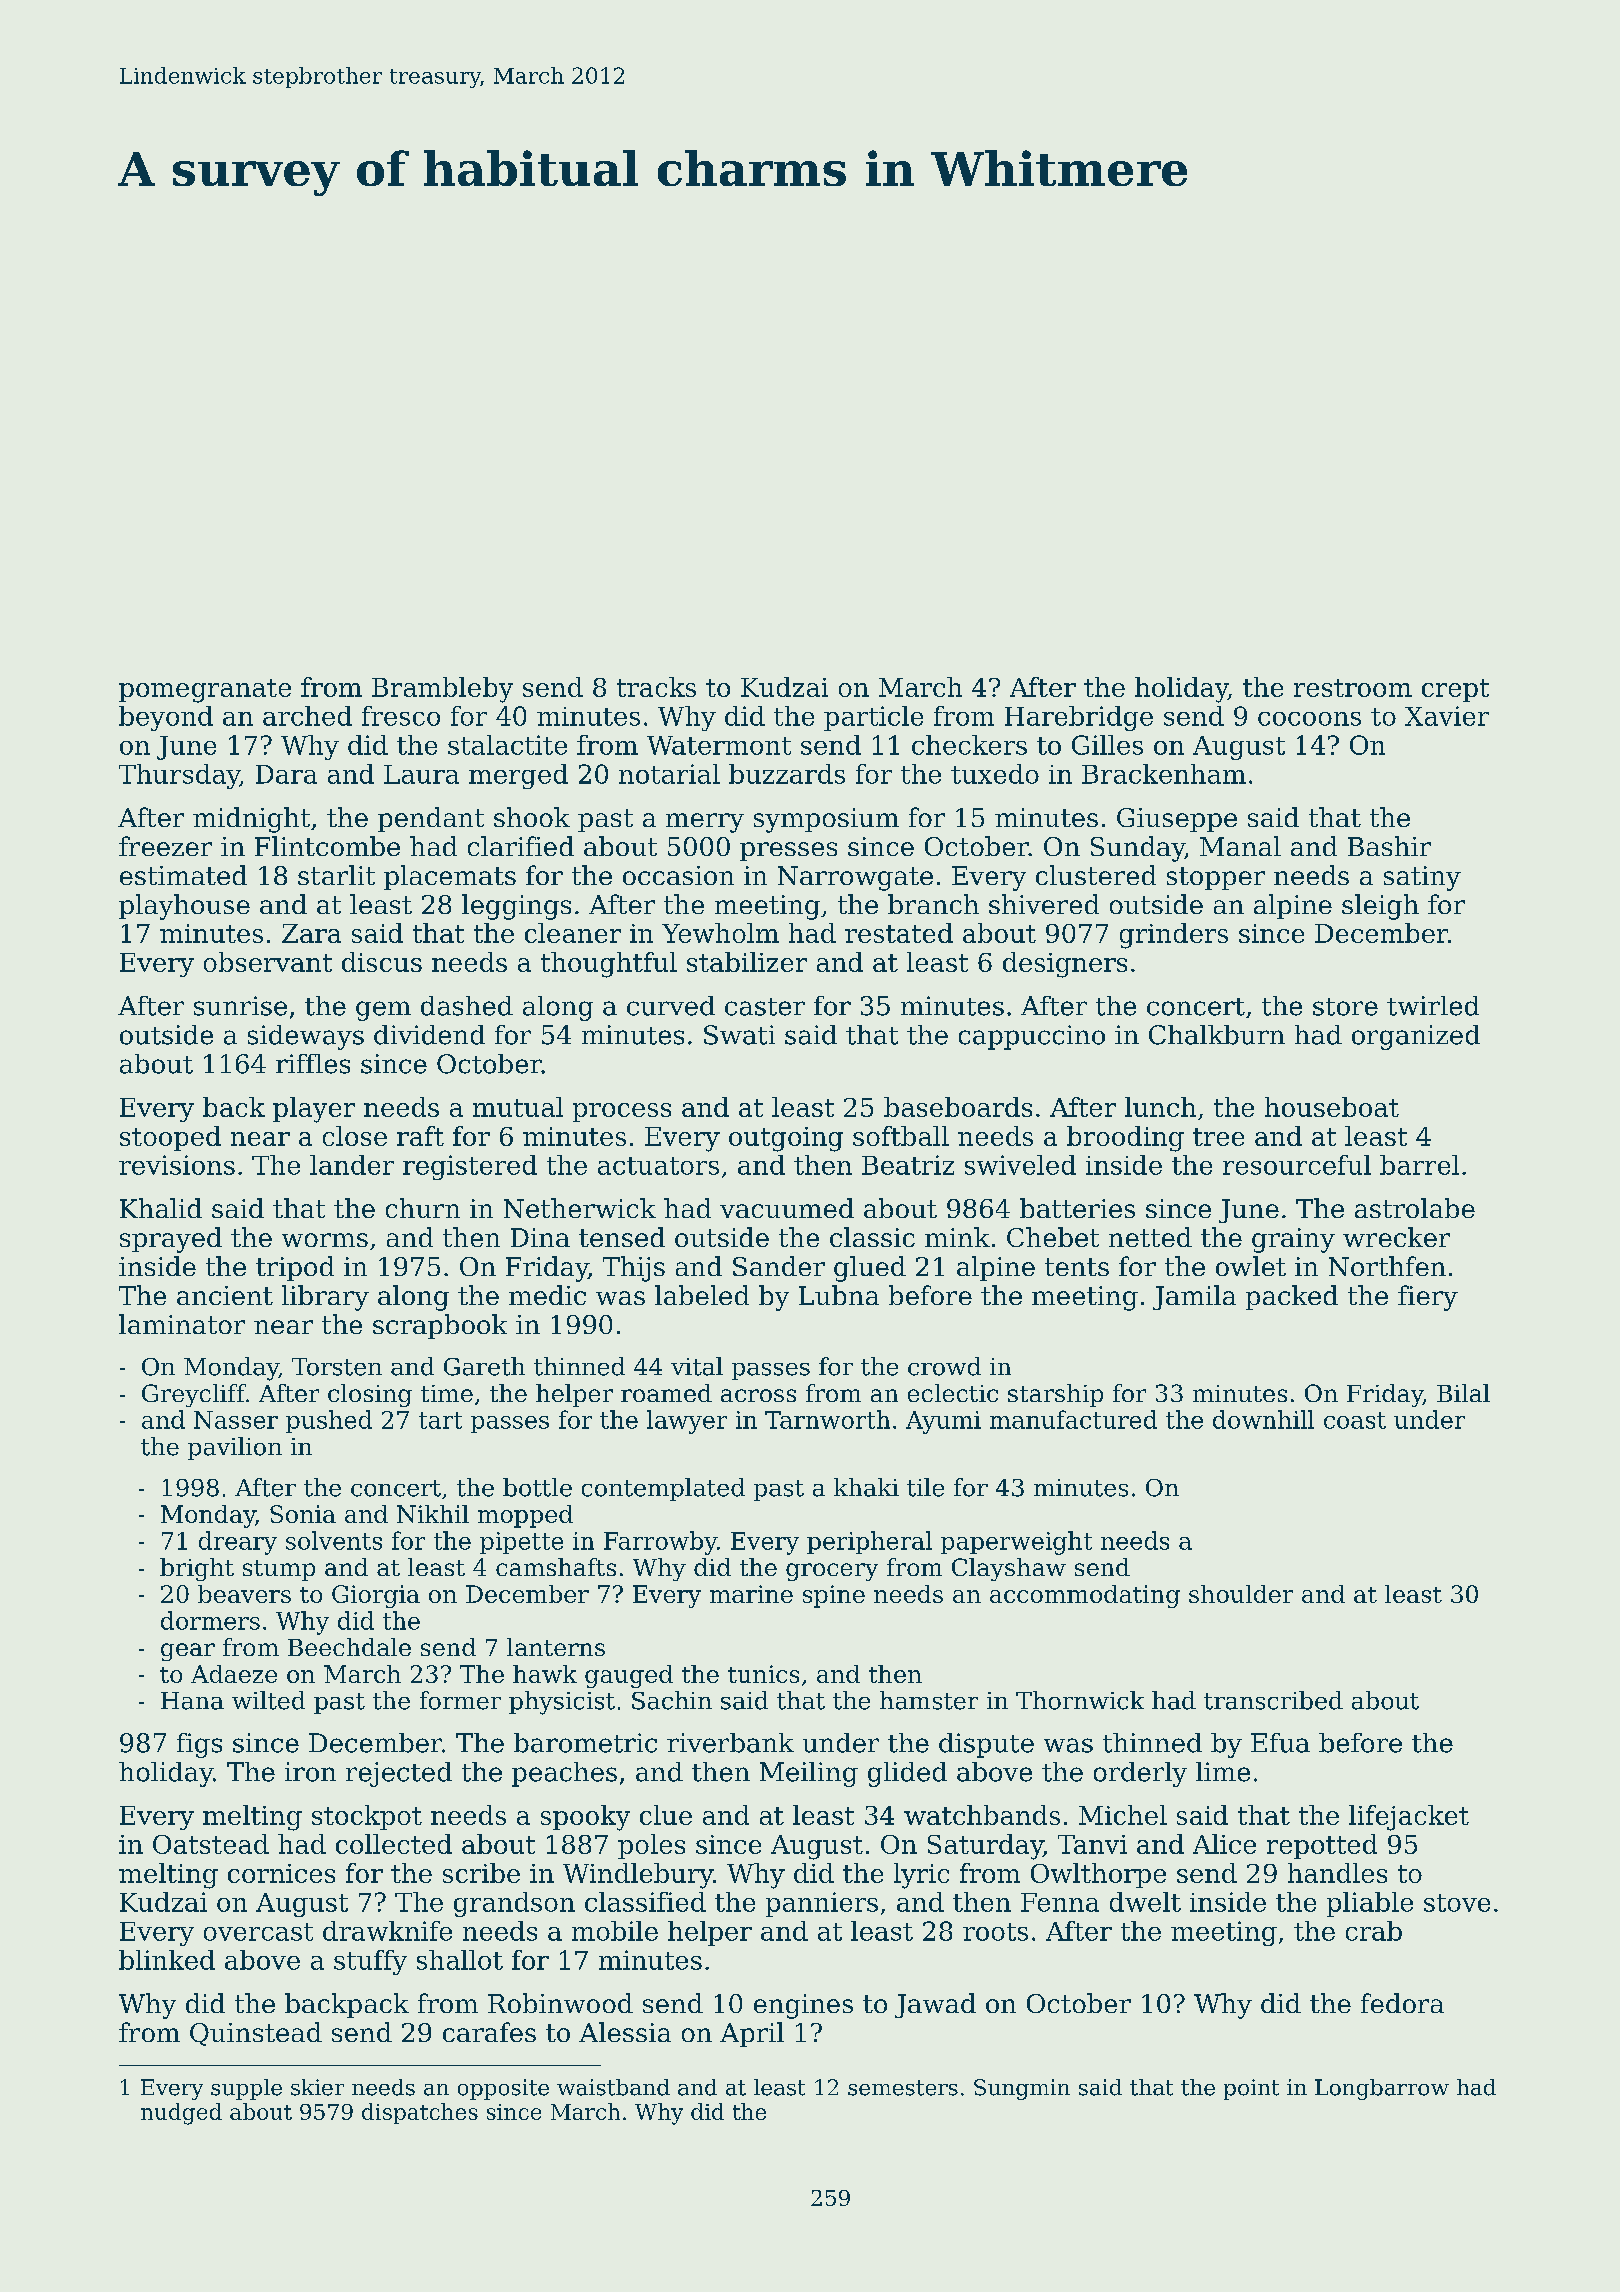  I want to click on sleigh, so click(1380, 907).
